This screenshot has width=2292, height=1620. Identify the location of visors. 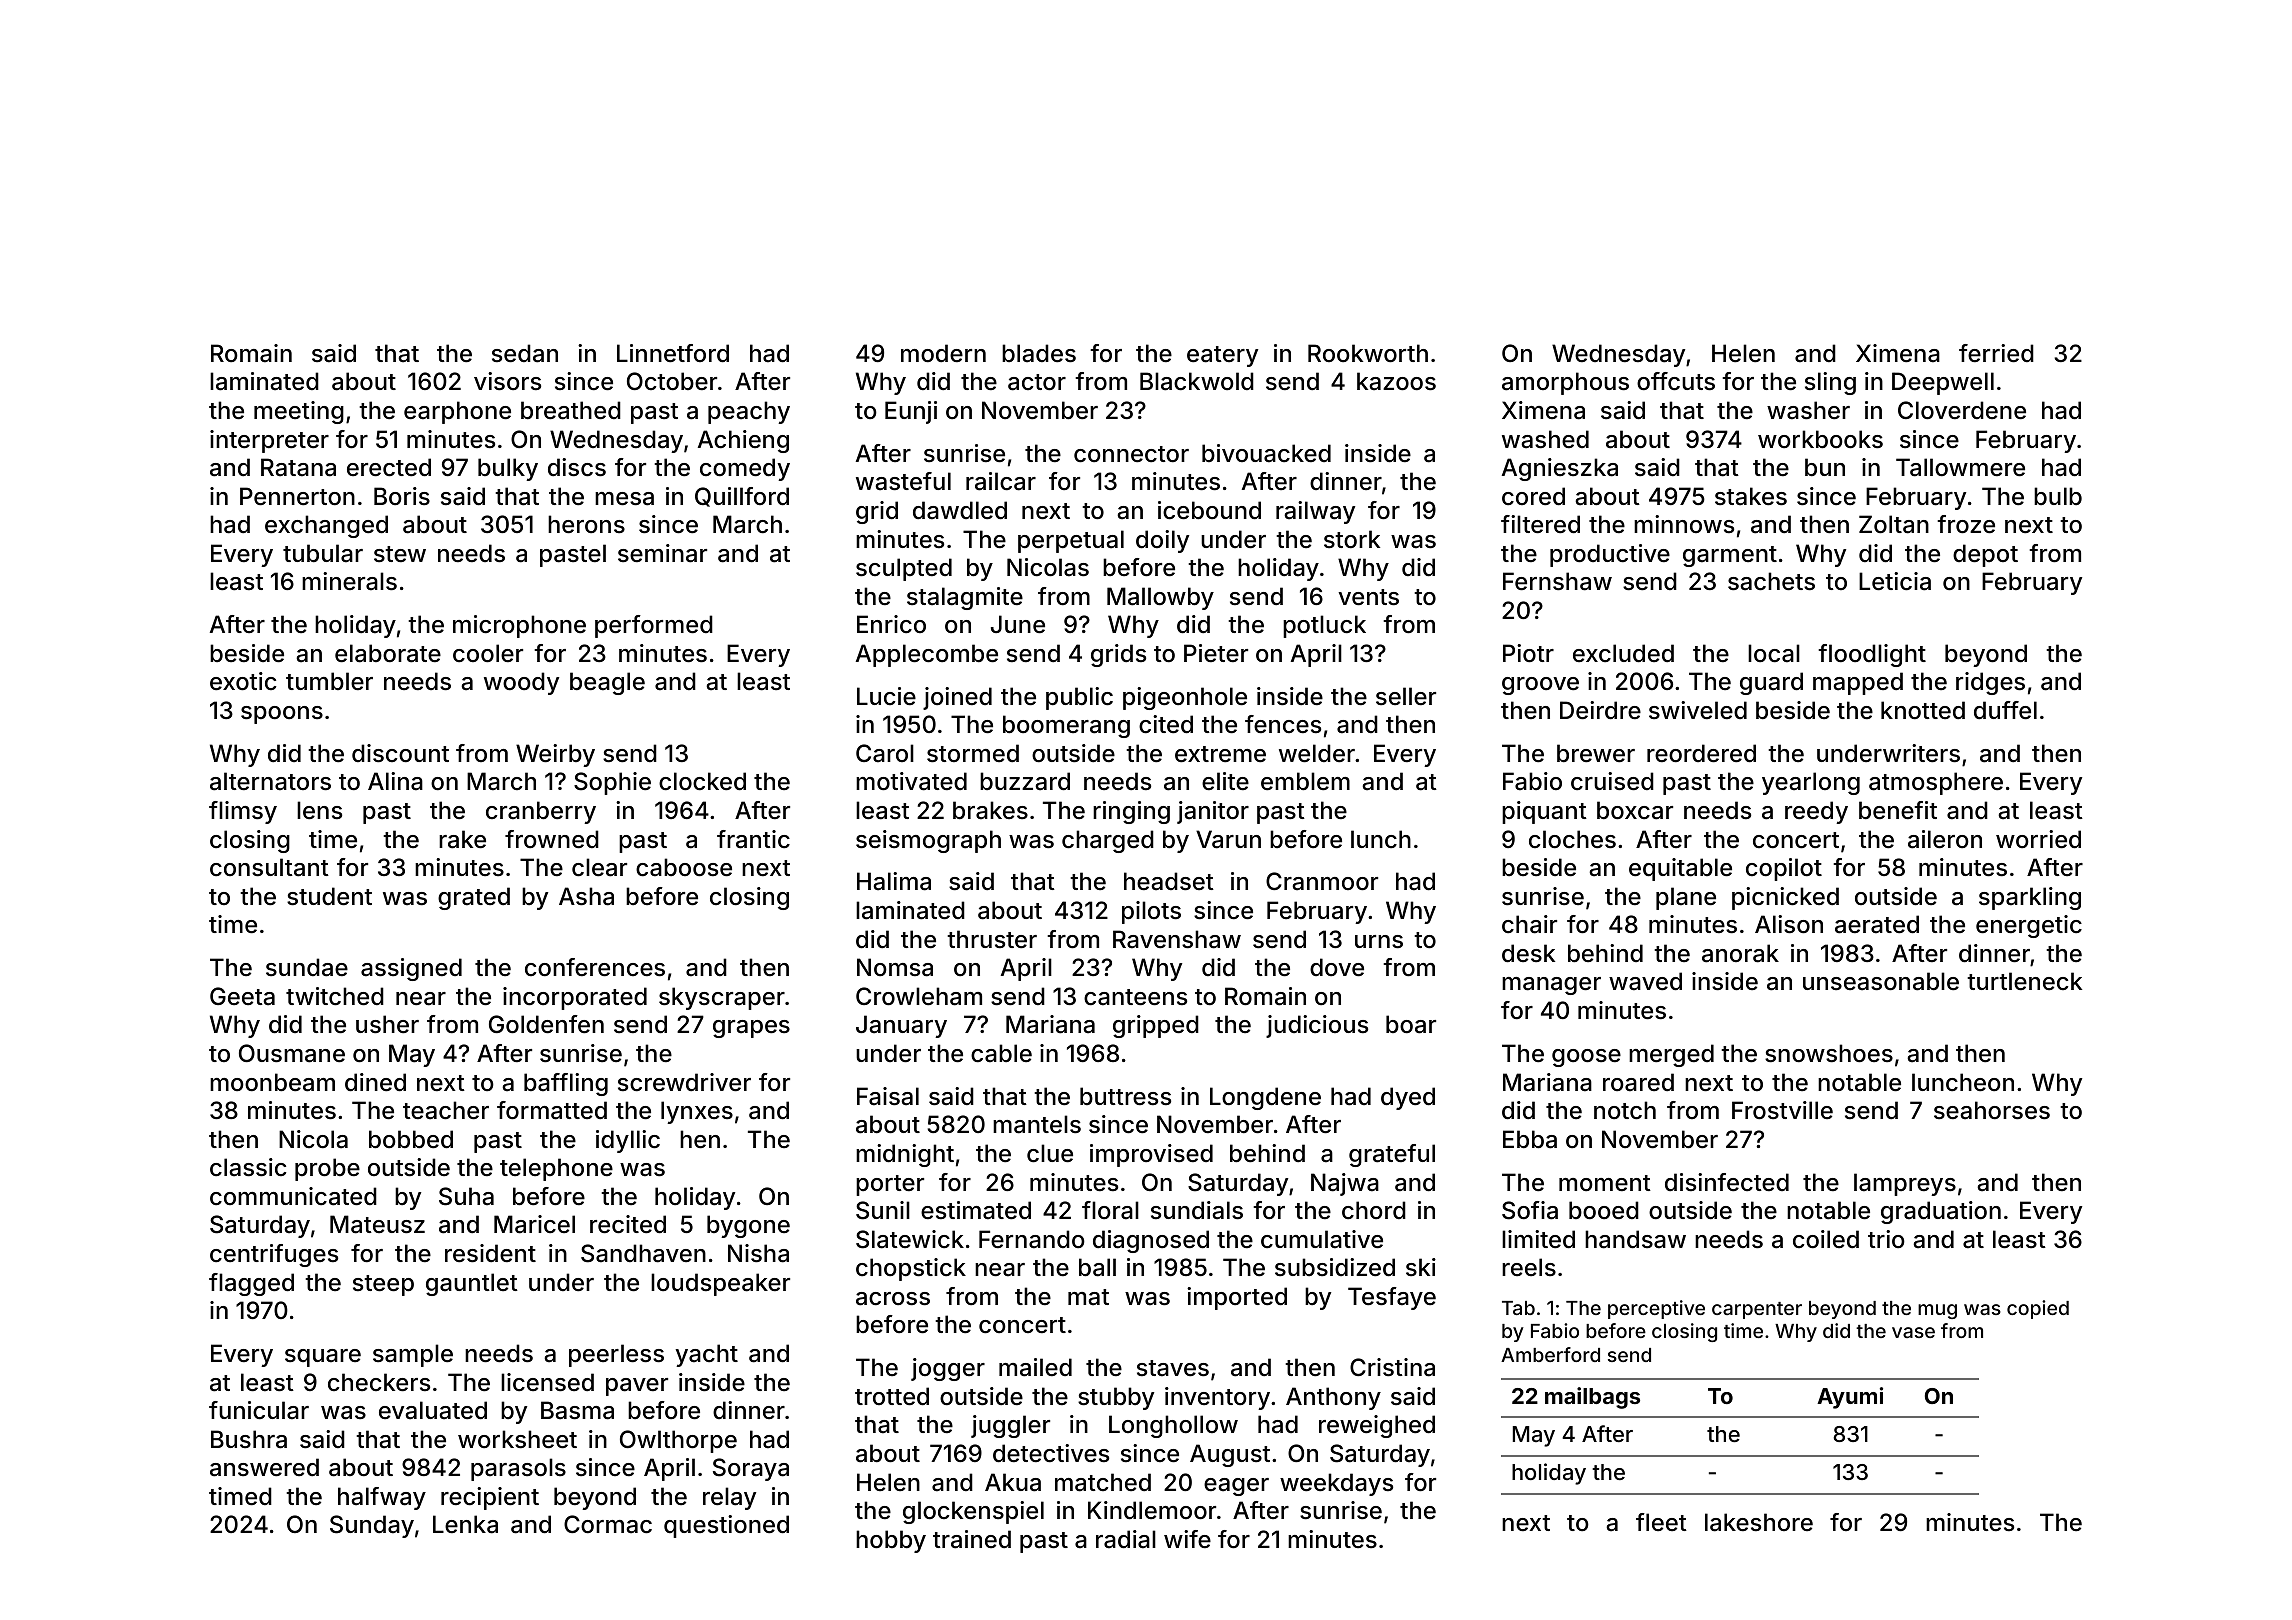
(507, 381).
